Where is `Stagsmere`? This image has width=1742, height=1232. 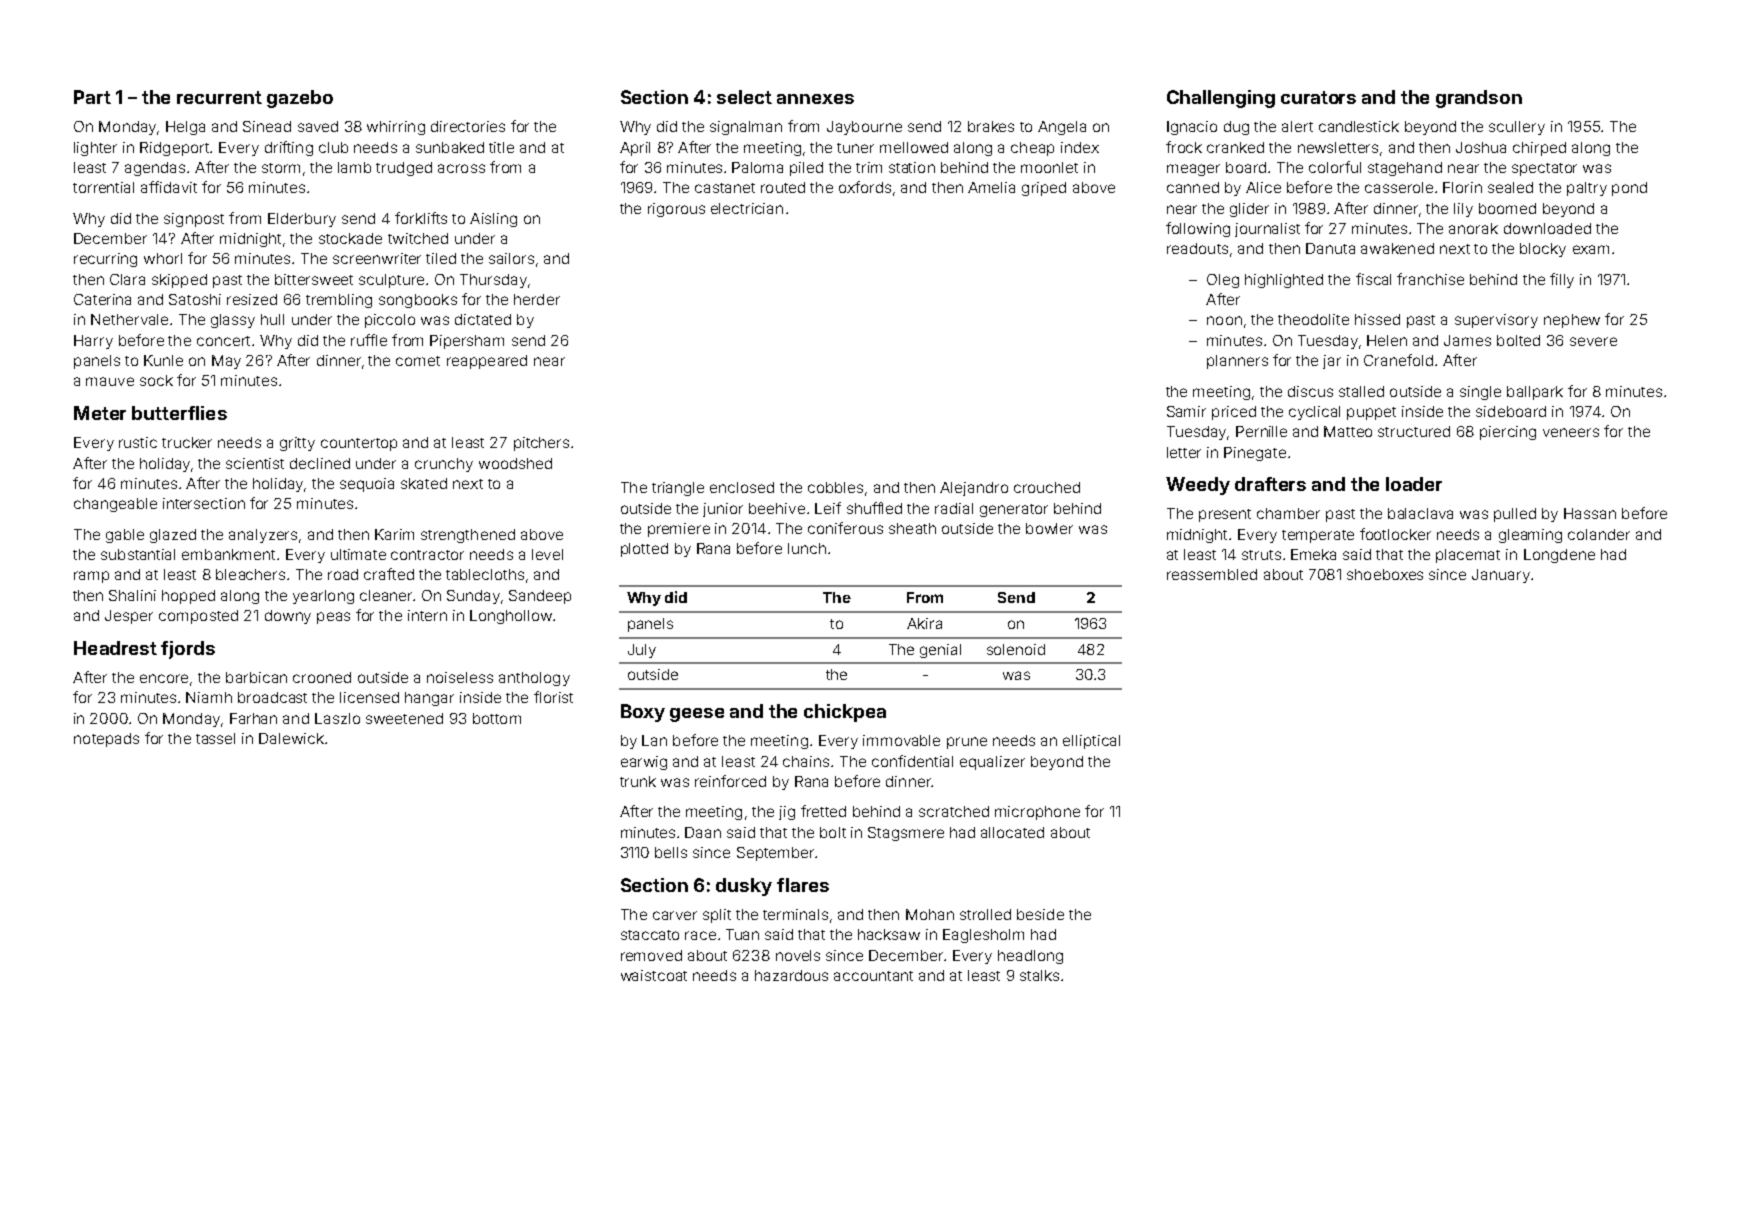
Stagsmere is located at coordinates (906, 834).
